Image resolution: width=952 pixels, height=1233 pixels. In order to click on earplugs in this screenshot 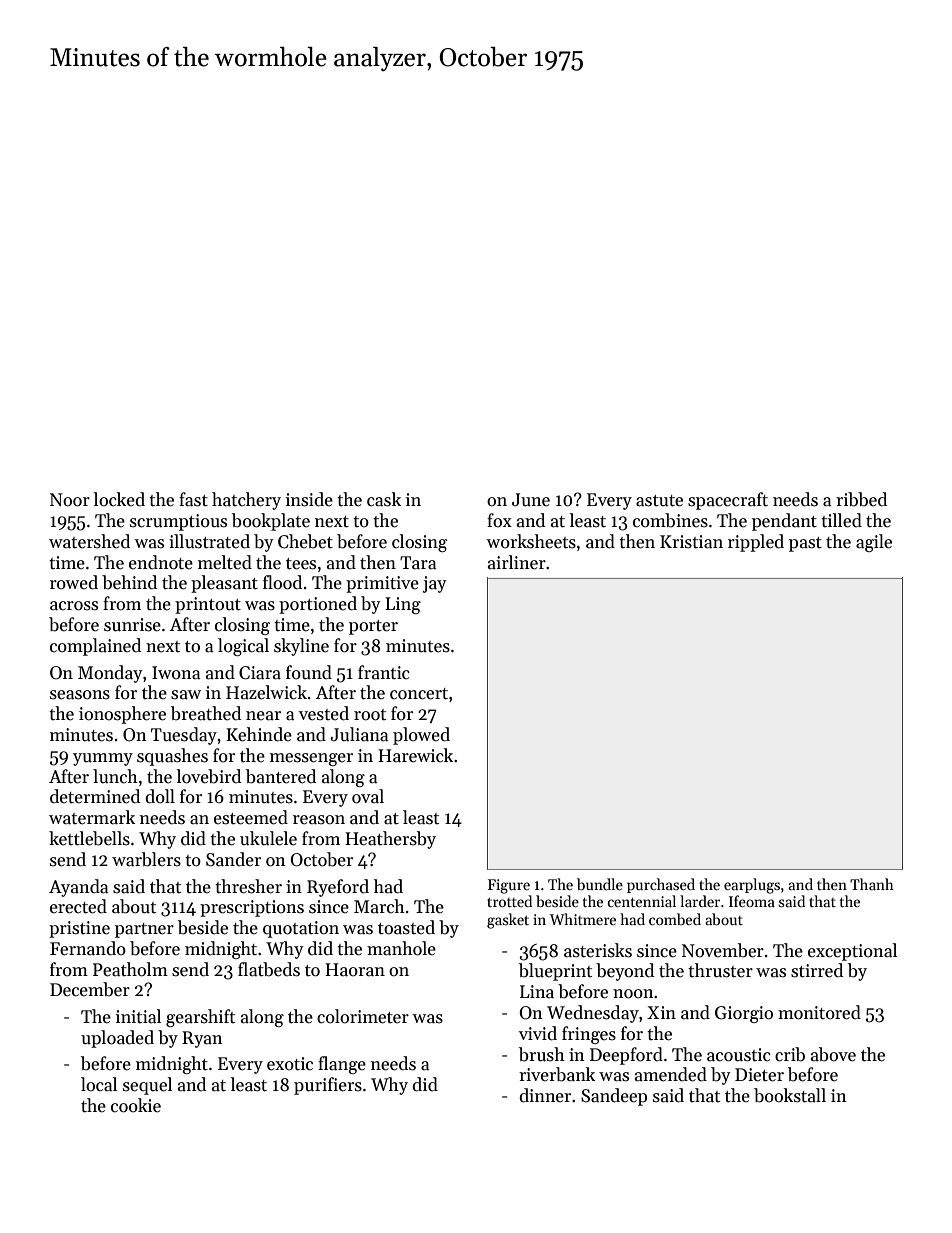, I will do `click(752, 886)`.
